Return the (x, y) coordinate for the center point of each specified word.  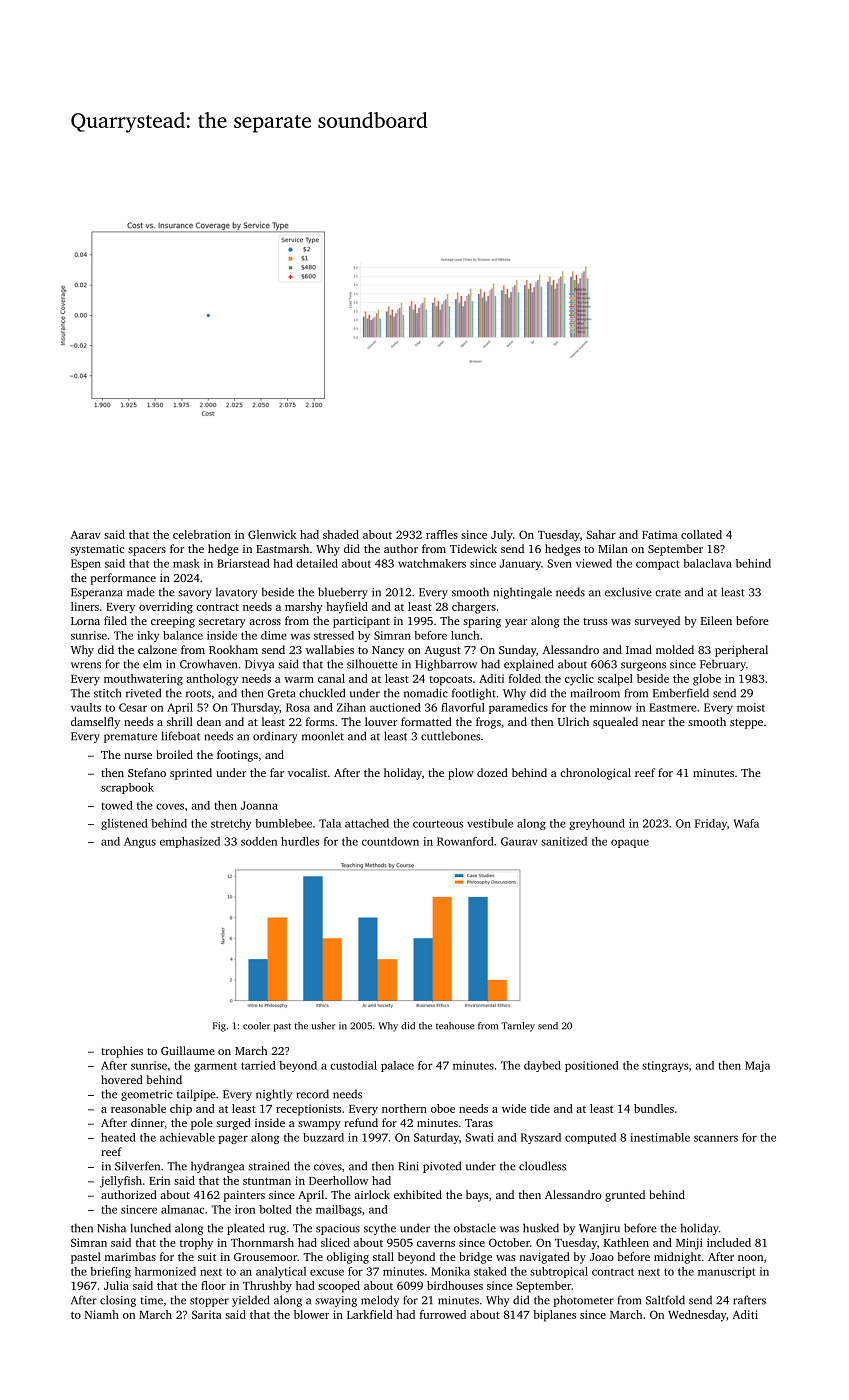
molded (675, 649)
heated (118, 1137)
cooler (256, 1026)
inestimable (660, 1137)
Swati (479, 1137)
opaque (630, 843)
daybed (542, 1066)
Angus (140, 842)
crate (668, 593)
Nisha (111, 1228)
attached (367, 823)
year (516, 623)
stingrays (665, 1066)
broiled (174, 754)
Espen (86, 564)
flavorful (463, 707)
